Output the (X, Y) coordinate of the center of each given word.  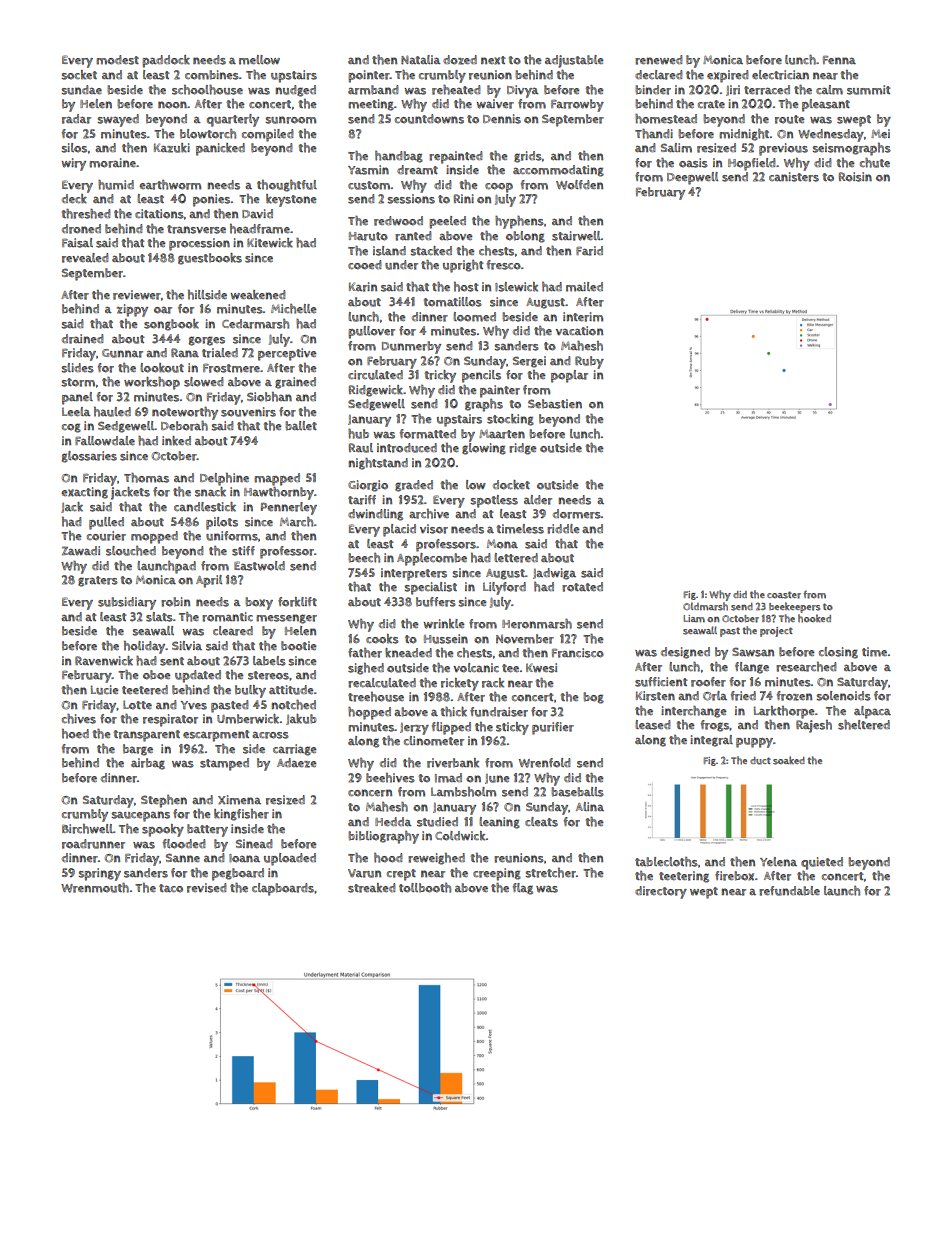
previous (783, 149)
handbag (399, 157)
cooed (364, 265)
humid (116, 185)
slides (77, 368)
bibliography (384, 837)
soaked (789, 760)
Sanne (183, 857)
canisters (794, 177)
